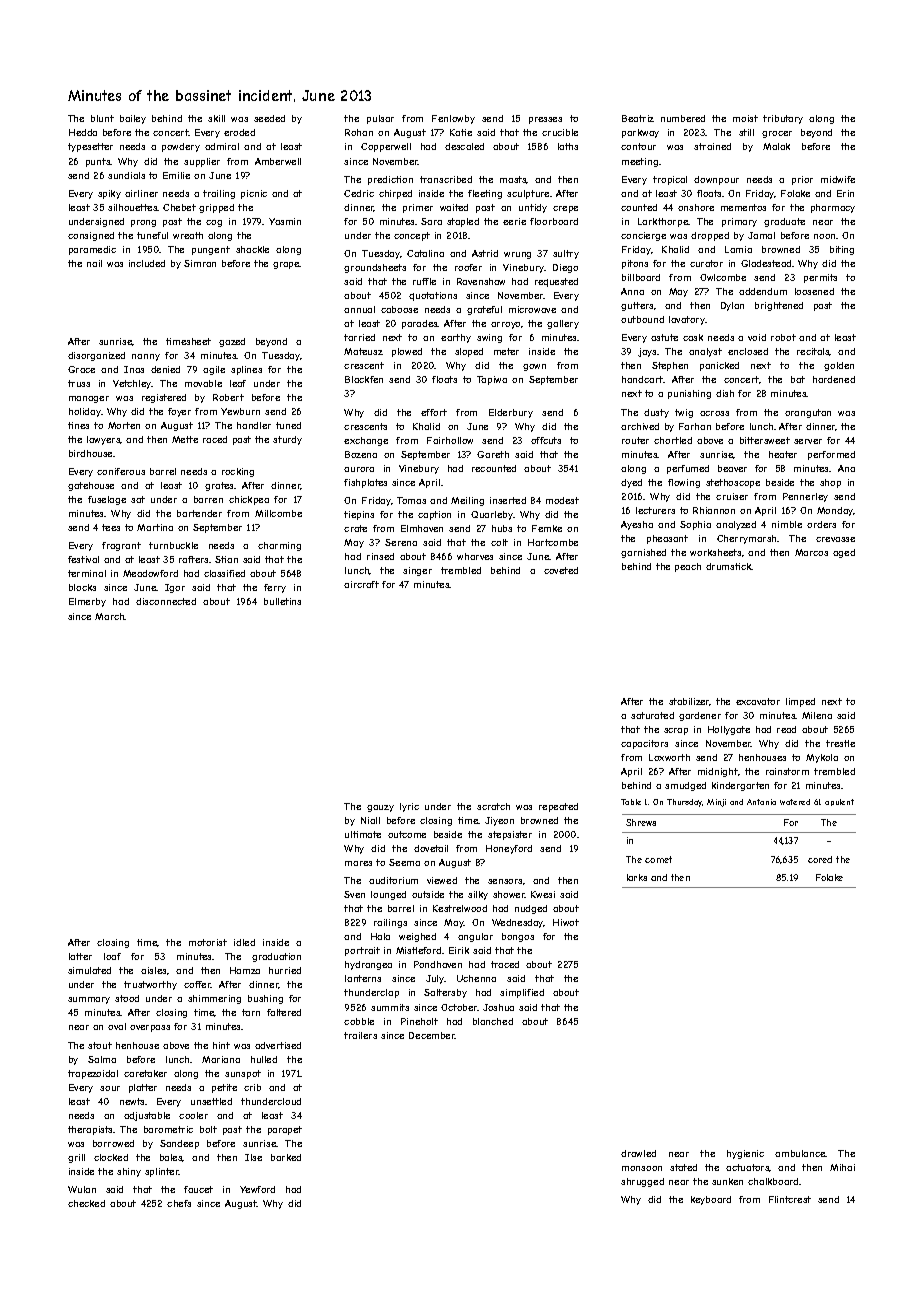 The image size is (924, 1308). What do you see at coordinates (716, 803) in the screenshot?
I see `Minji` at bounding box center [716, 803].
